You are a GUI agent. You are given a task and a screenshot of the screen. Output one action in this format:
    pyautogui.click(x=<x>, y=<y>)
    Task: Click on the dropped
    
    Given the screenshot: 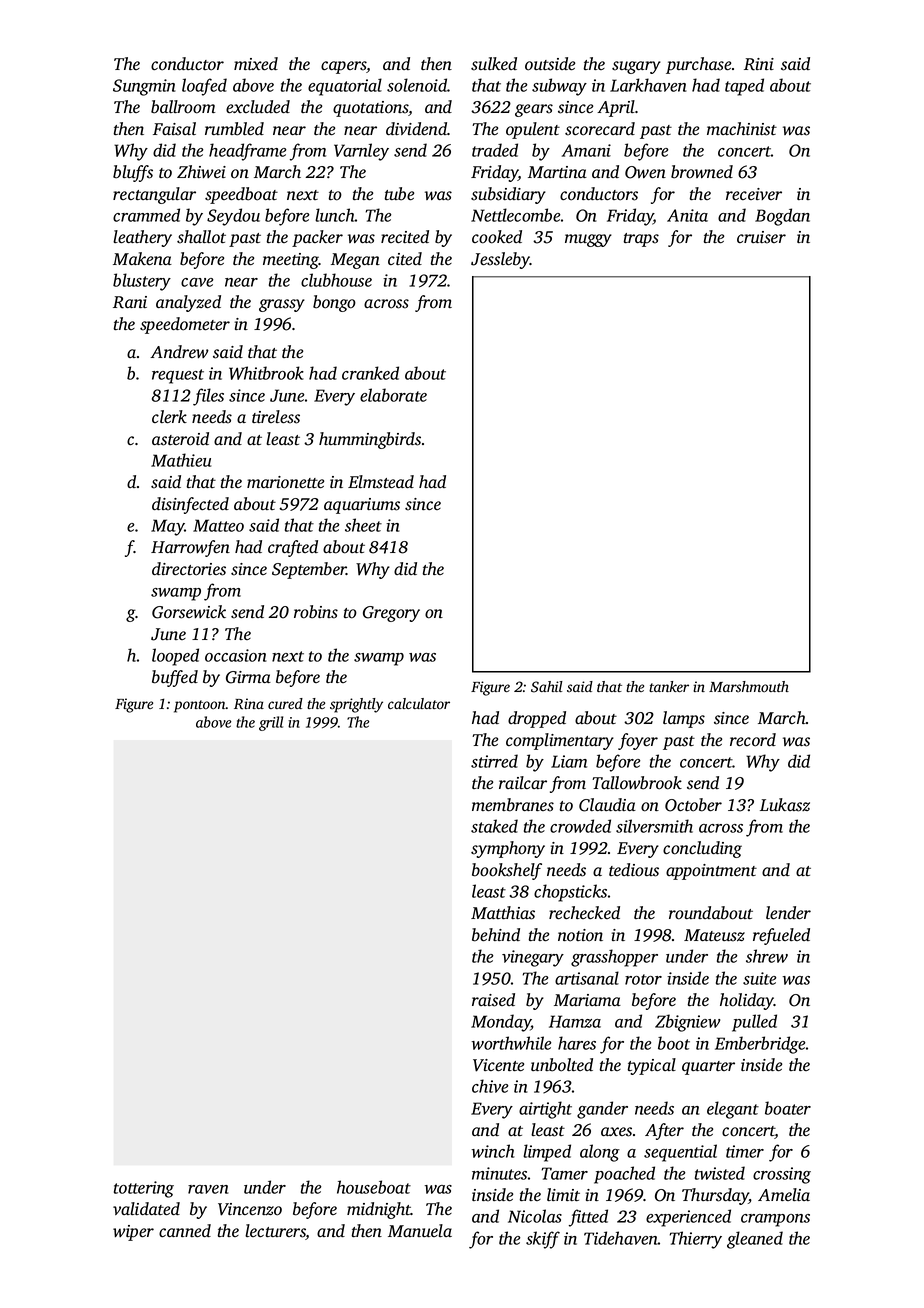 What is the action you would take?
    pyautogui.click(x=537, y=719)
